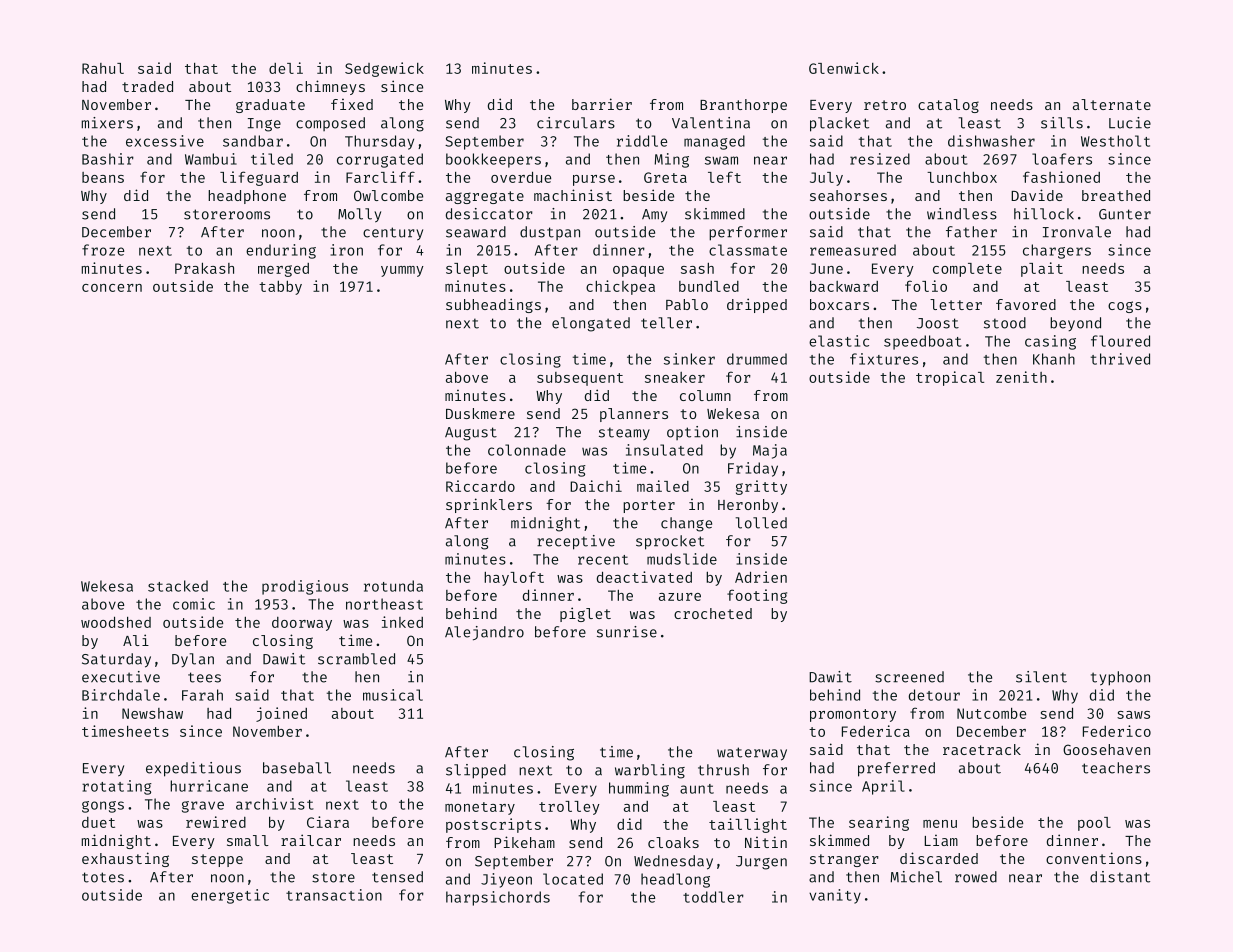 This screenshot has height=952, width=1233. Describe the element at coordinates (1037, 195) in the screenshot. I see `Davide` at that location.
